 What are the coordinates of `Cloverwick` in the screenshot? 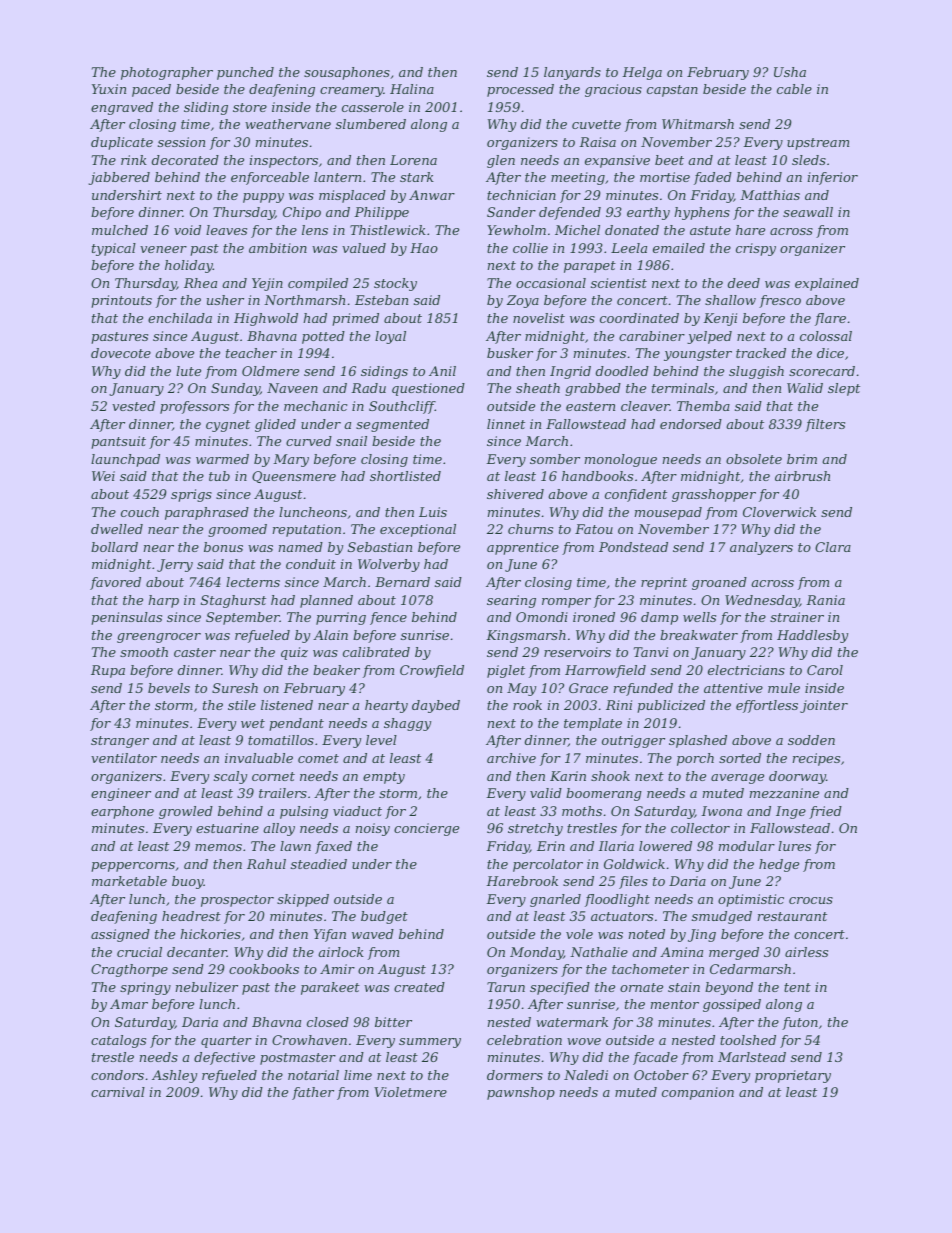 It's located at (779, 512).
